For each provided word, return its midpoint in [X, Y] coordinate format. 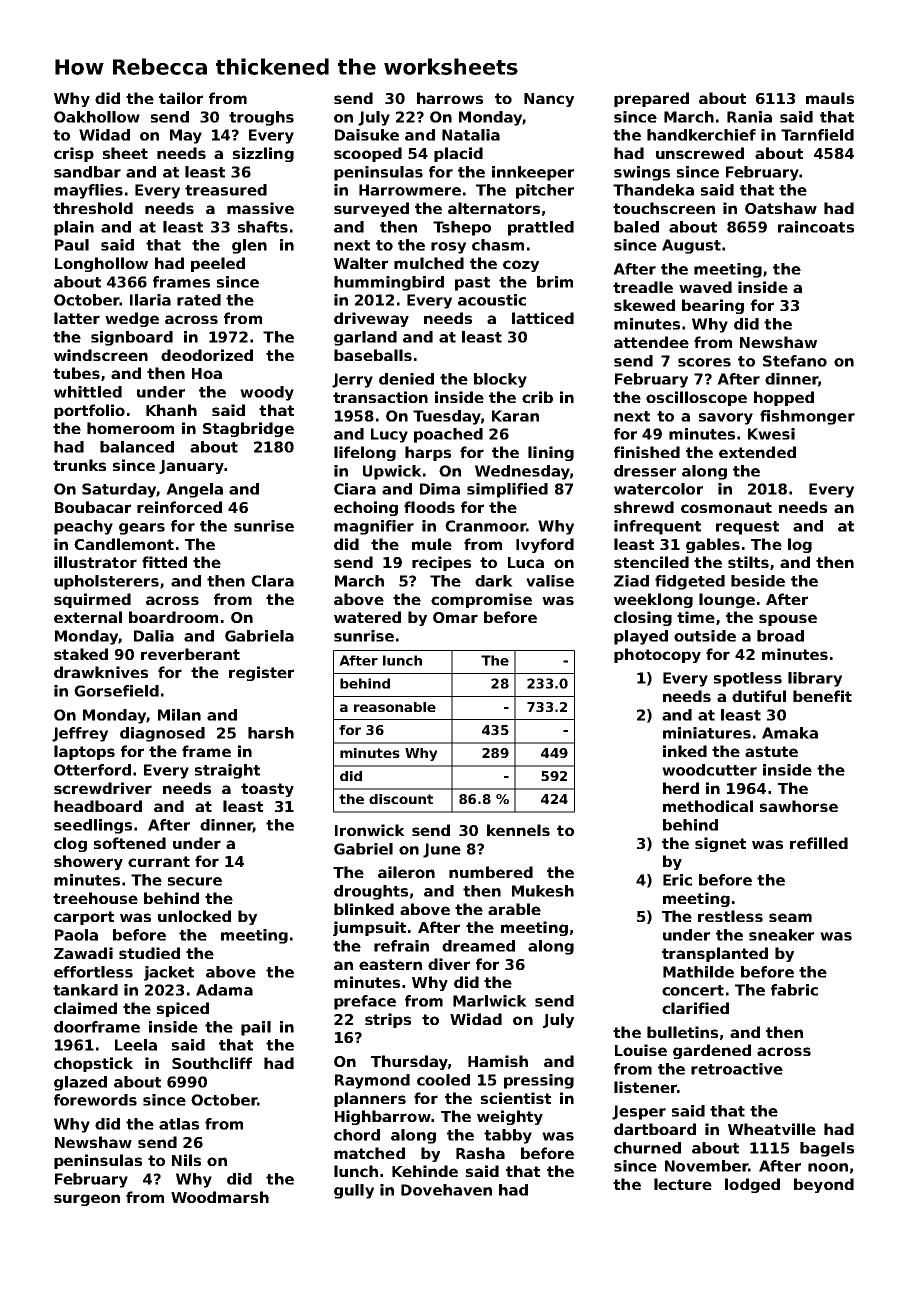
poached [448, 435]
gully [354, 1191]
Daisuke [367, 135]
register [261, 673]
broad [780, 636]
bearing [713, 306]
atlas [179, 1124]
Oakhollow [97, 117]
